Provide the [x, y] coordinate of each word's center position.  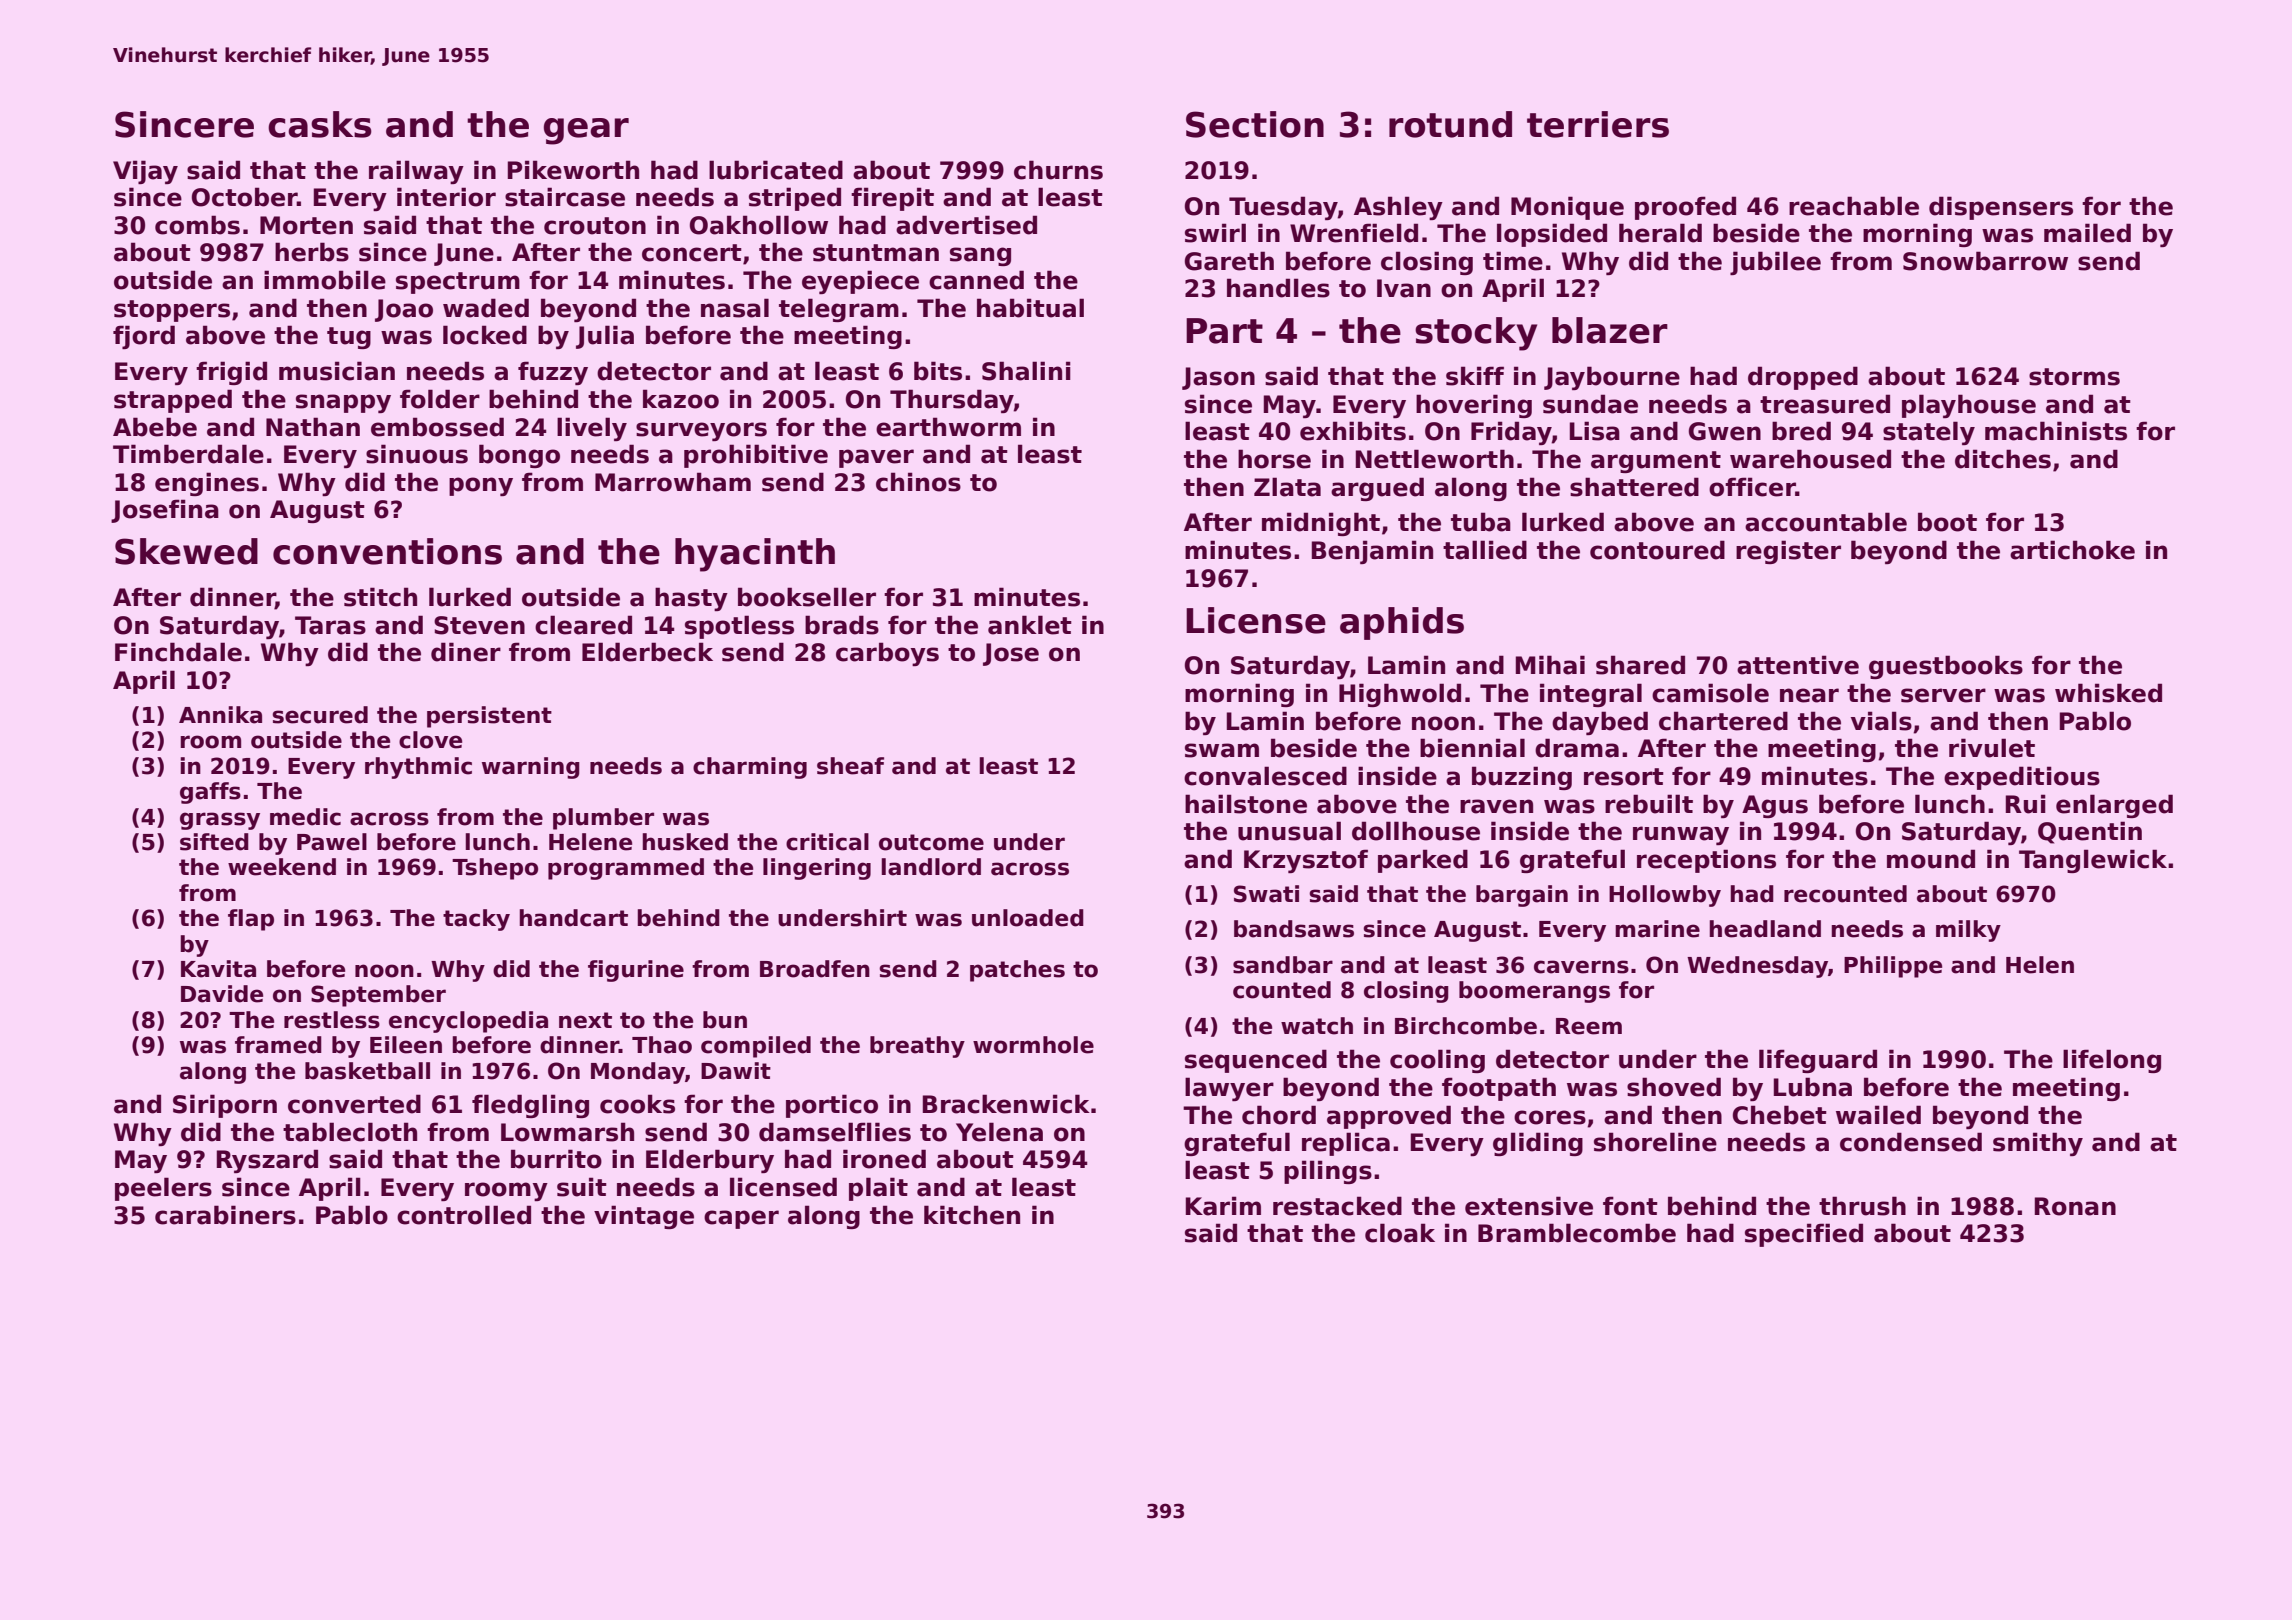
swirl [1215, 233]
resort [1624, 777]
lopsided [1552, 235]
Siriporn [225, 1106]
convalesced [1265, 776]
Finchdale [178, 652]
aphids [1402, 623]
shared [1640, 665]
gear [586, 131]
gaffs [210, 793]
